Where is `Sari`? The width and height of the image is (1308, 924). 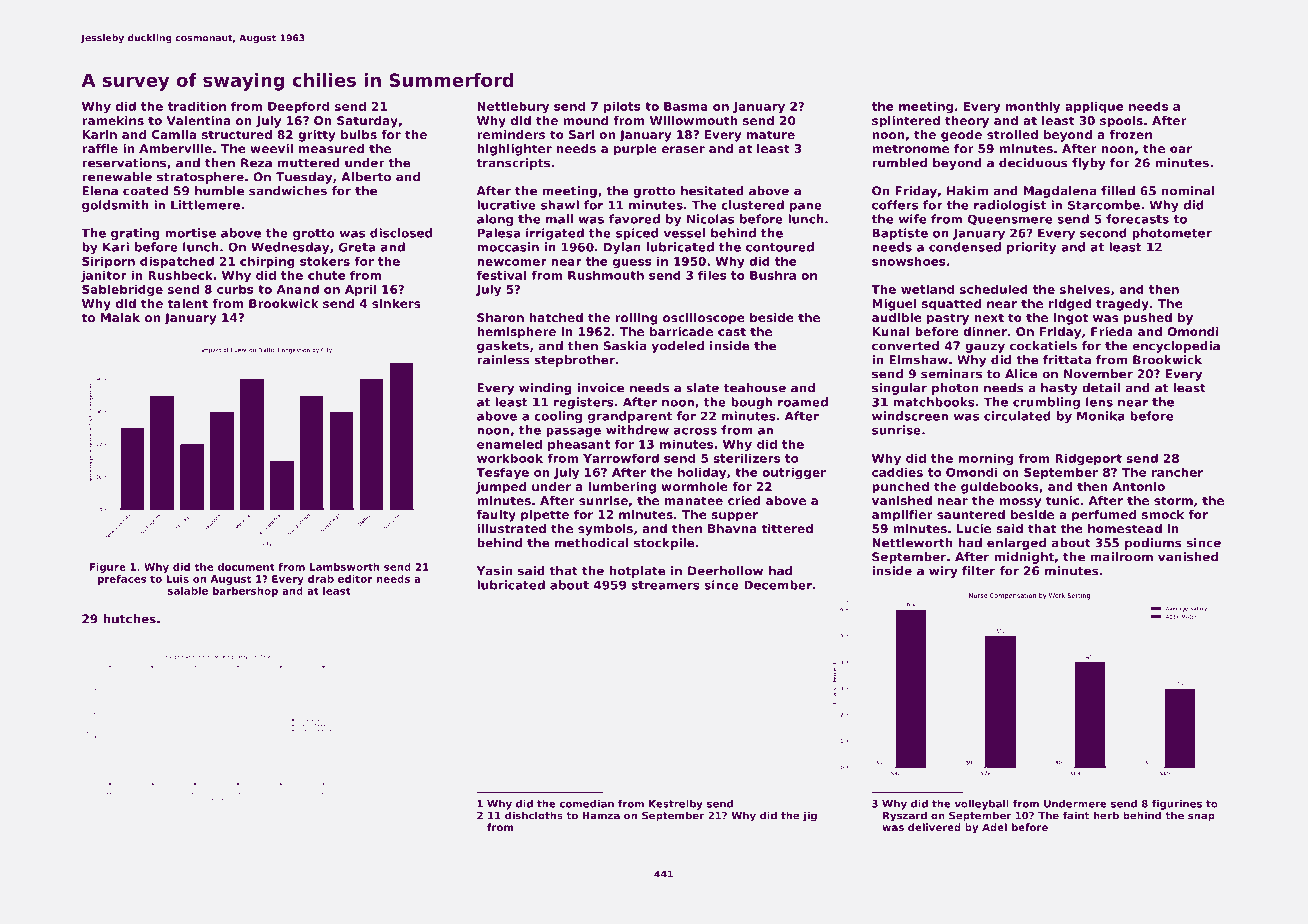 Sari is located at coordinates (581, 134).
